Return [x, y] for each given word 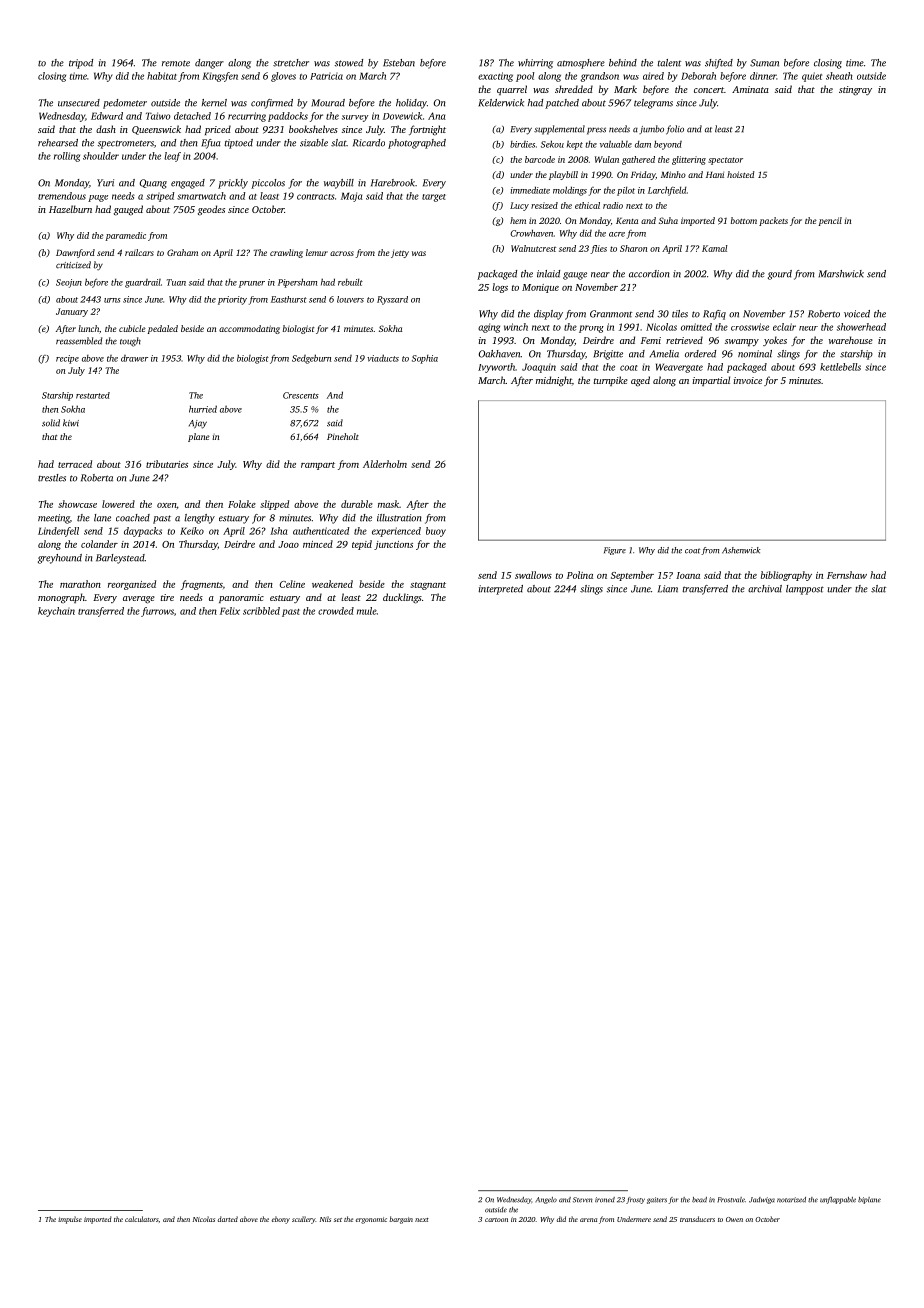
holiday [411, 104]
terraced [75, 464]
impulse [70, 1220]
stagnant [428, 586]
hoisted [741, 174]
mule [367, 611]
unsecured [79, 103]
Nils [325, 1219]
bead [699, 1200]
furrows [157, 612]
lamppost [805, 590]
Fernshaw [847, 575]
